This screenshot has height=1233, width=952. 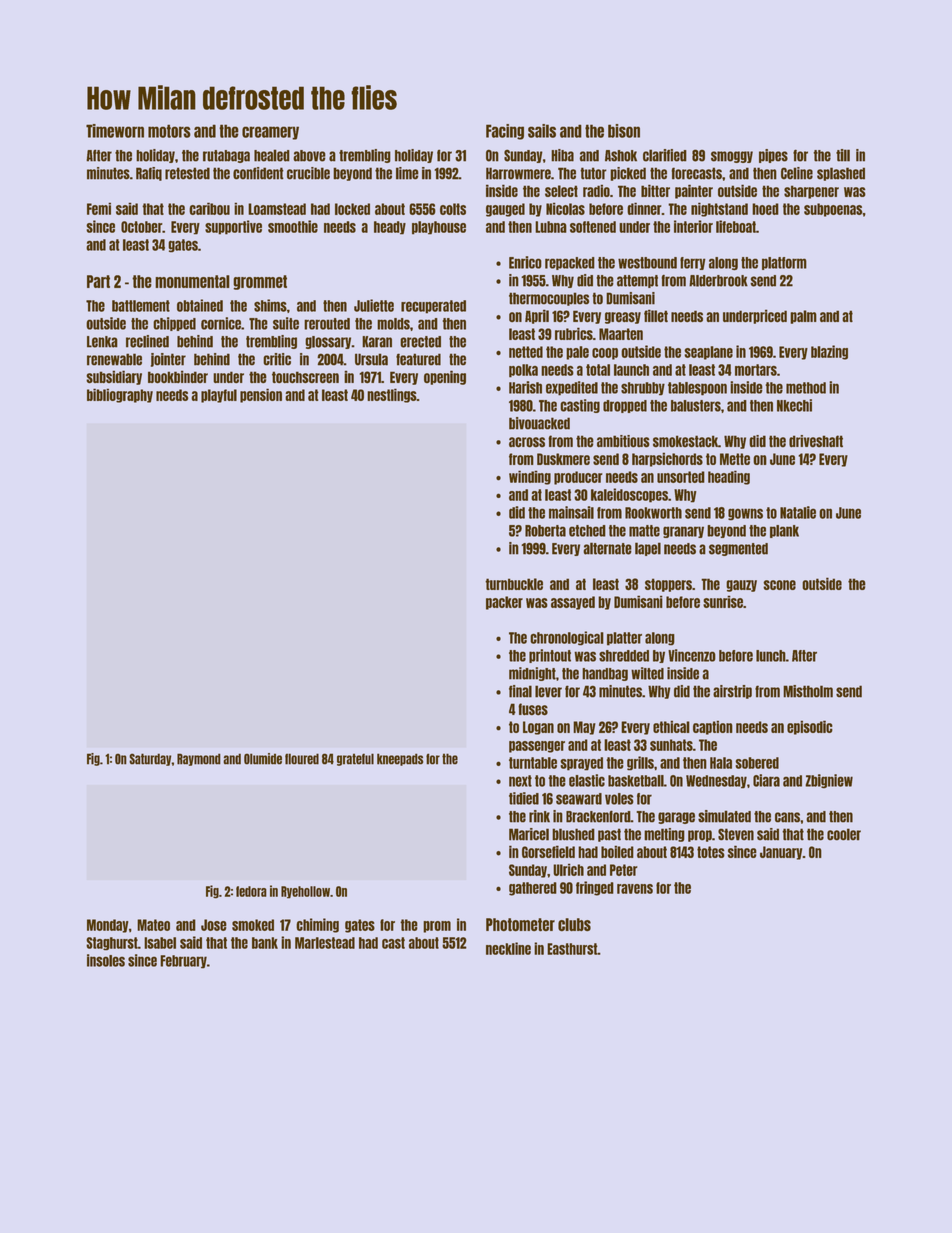 What do you see at coordinates (841, 174) in the screenshot?
I see `splashed` at bounding box center [841, 174].
